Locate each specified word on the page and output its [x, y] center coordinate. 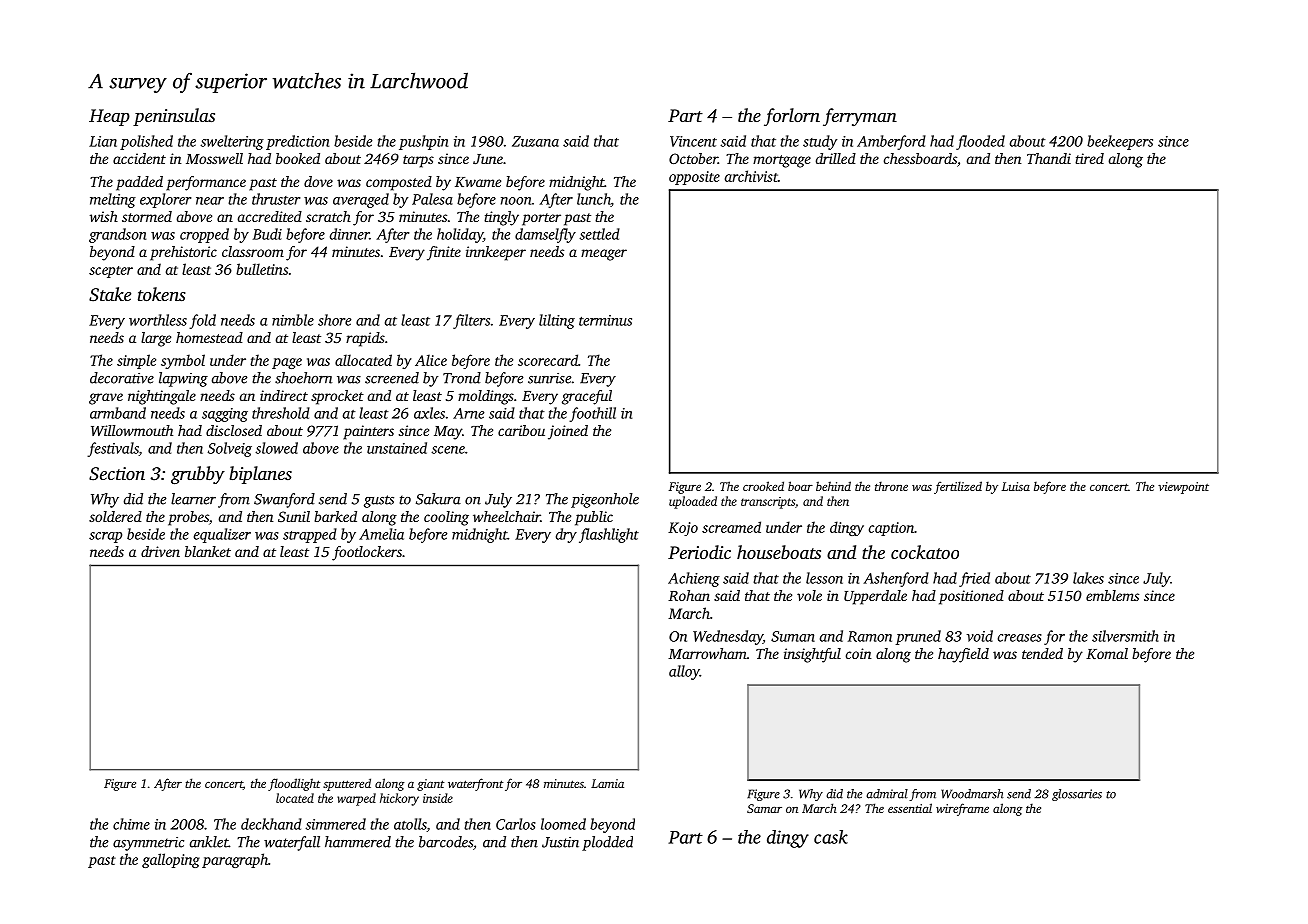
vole [809, 595]
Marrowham [707, 653]
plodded [607, 843]
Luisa [1016, 486]
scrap [105, 537]
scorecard [548, 360]
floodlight [294, 784]
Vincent [693, 141]
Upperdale [875, 597]
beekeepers [1120, 142]
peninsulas [174, 117]
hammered [358, 842]
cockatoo [925, 552]
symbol [183, 361]
